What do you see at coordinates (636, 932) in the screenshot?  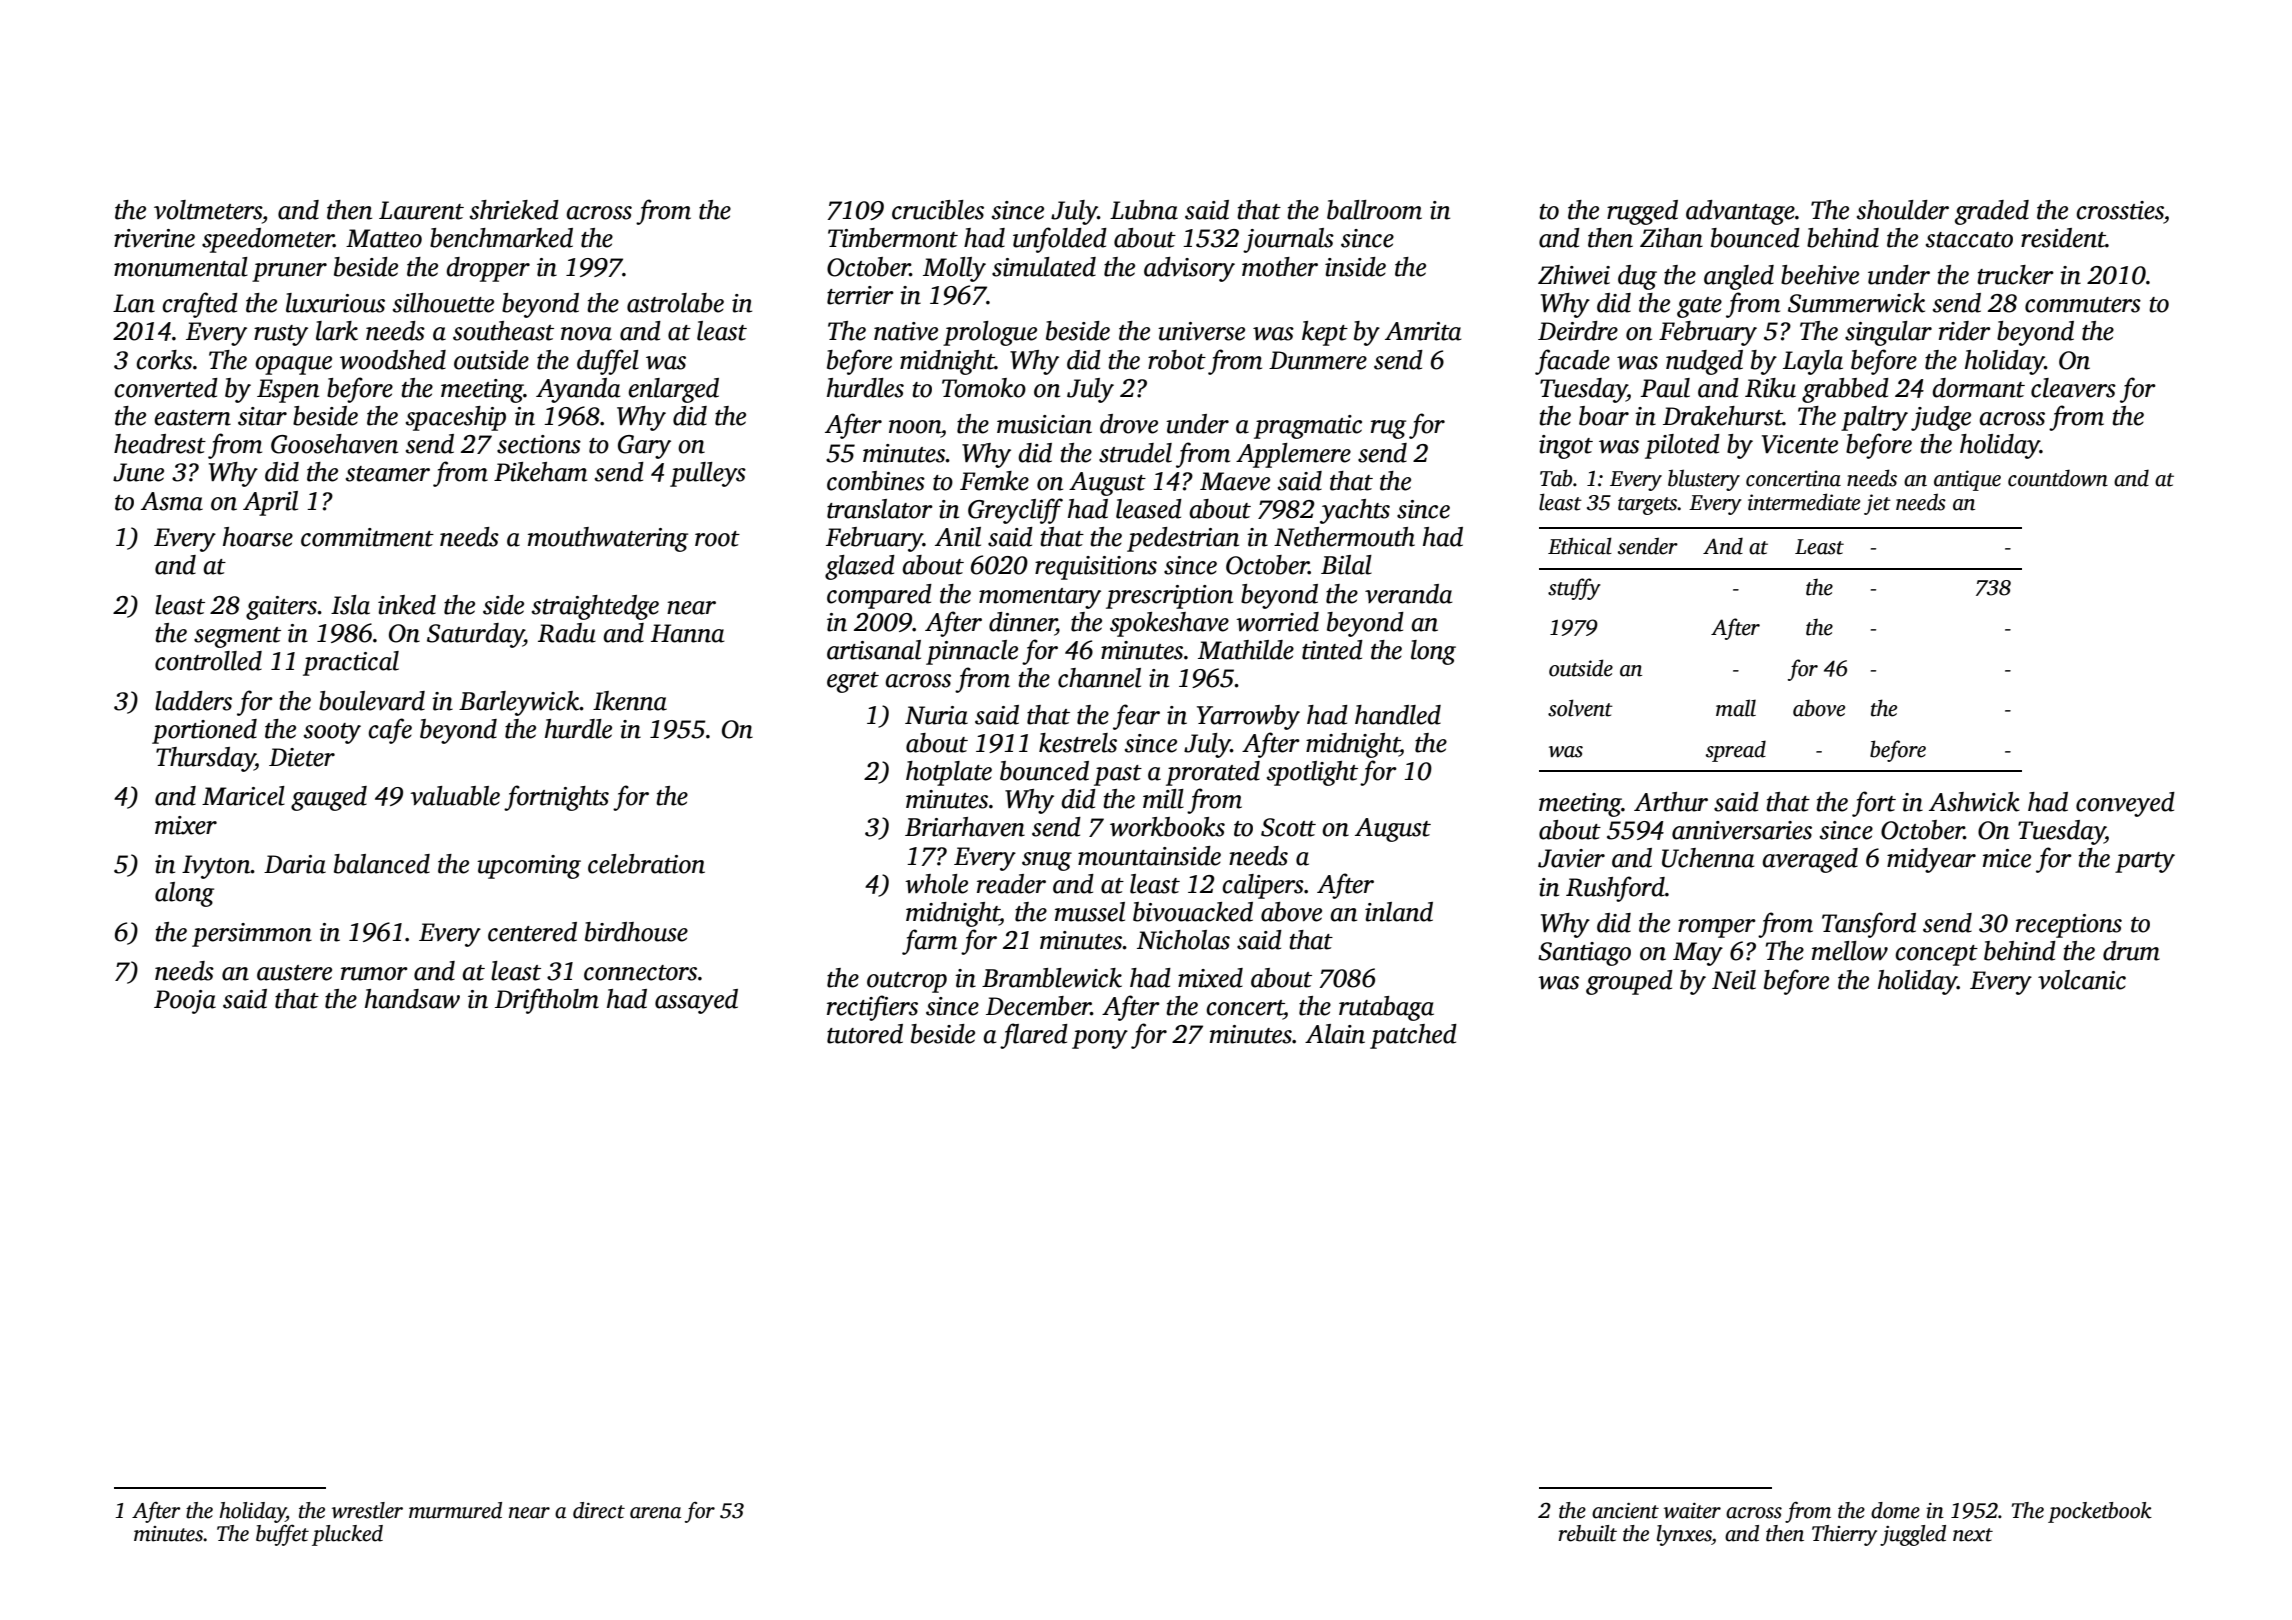 I see `birdhouse` at bounding box center [636, 932].
